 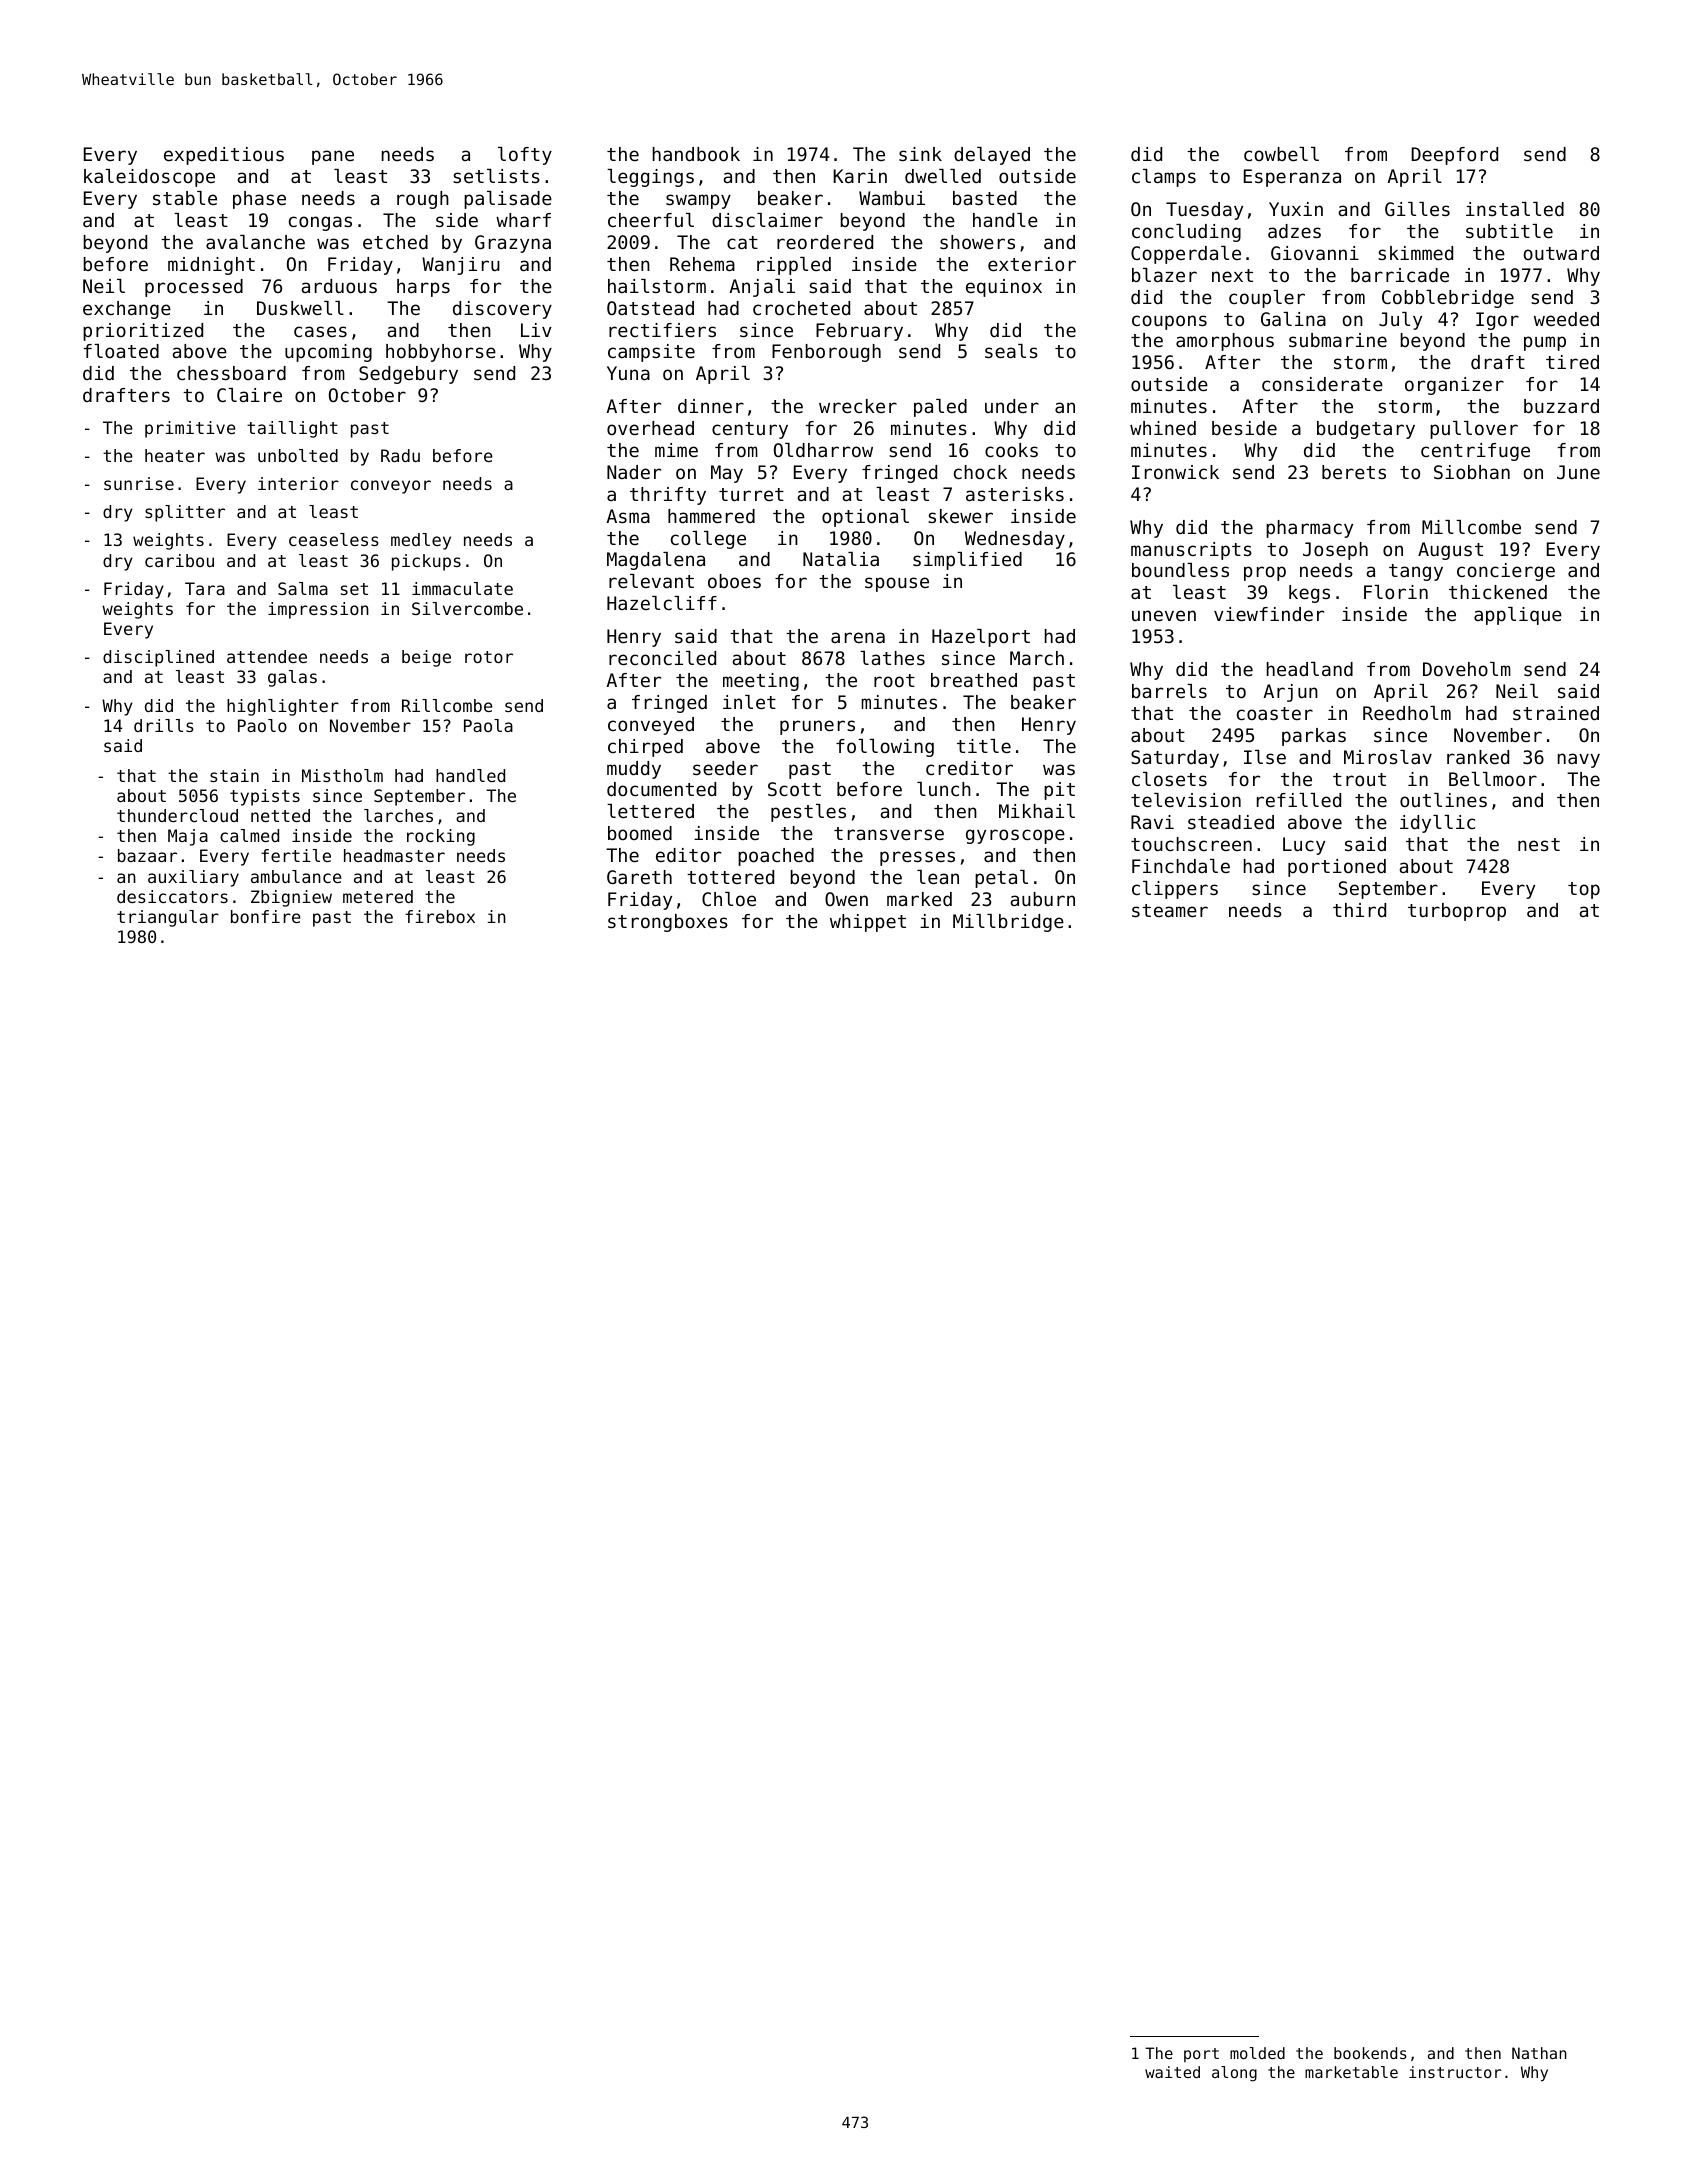 I want to click on bookends, so click(x=1370, y=2053).
